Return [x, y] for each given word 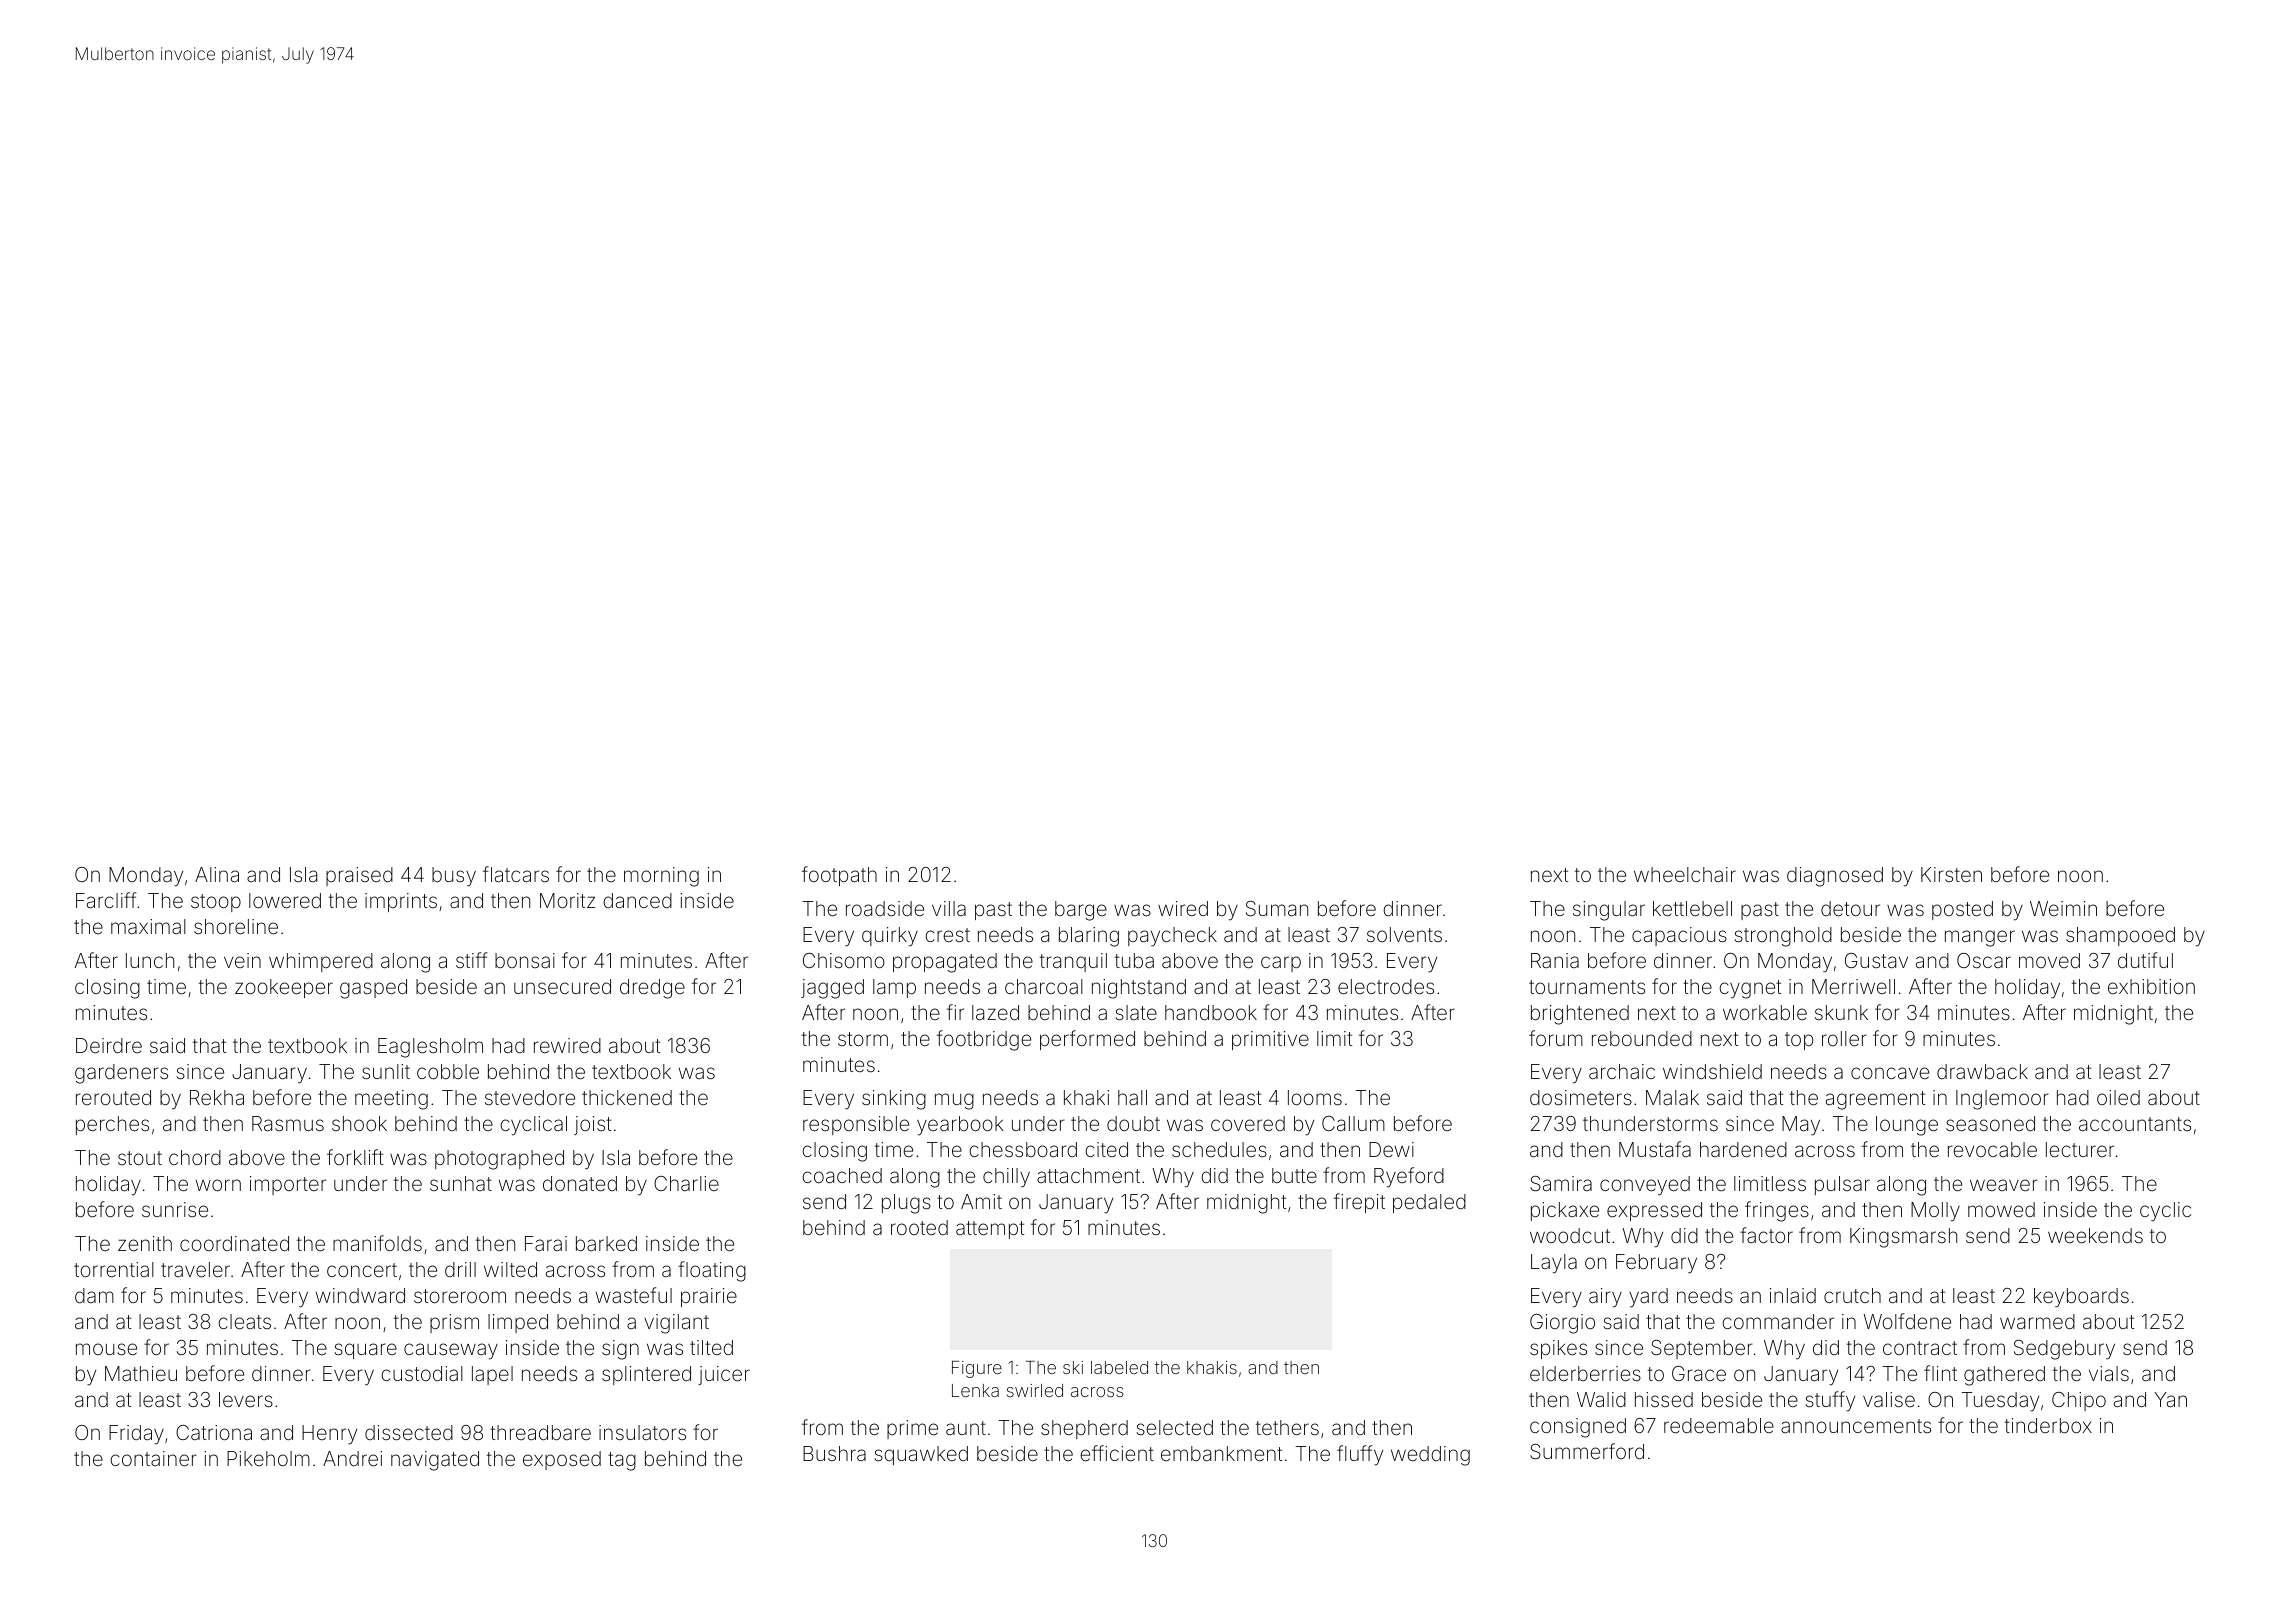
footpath [839, 876]
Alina [217, 874]
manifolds [377, 1243]
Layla [1554, 1264]
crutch [1852, 1295]
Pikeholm [268, 1458]
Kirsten [1951, 874]
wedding [1430, 1456]
